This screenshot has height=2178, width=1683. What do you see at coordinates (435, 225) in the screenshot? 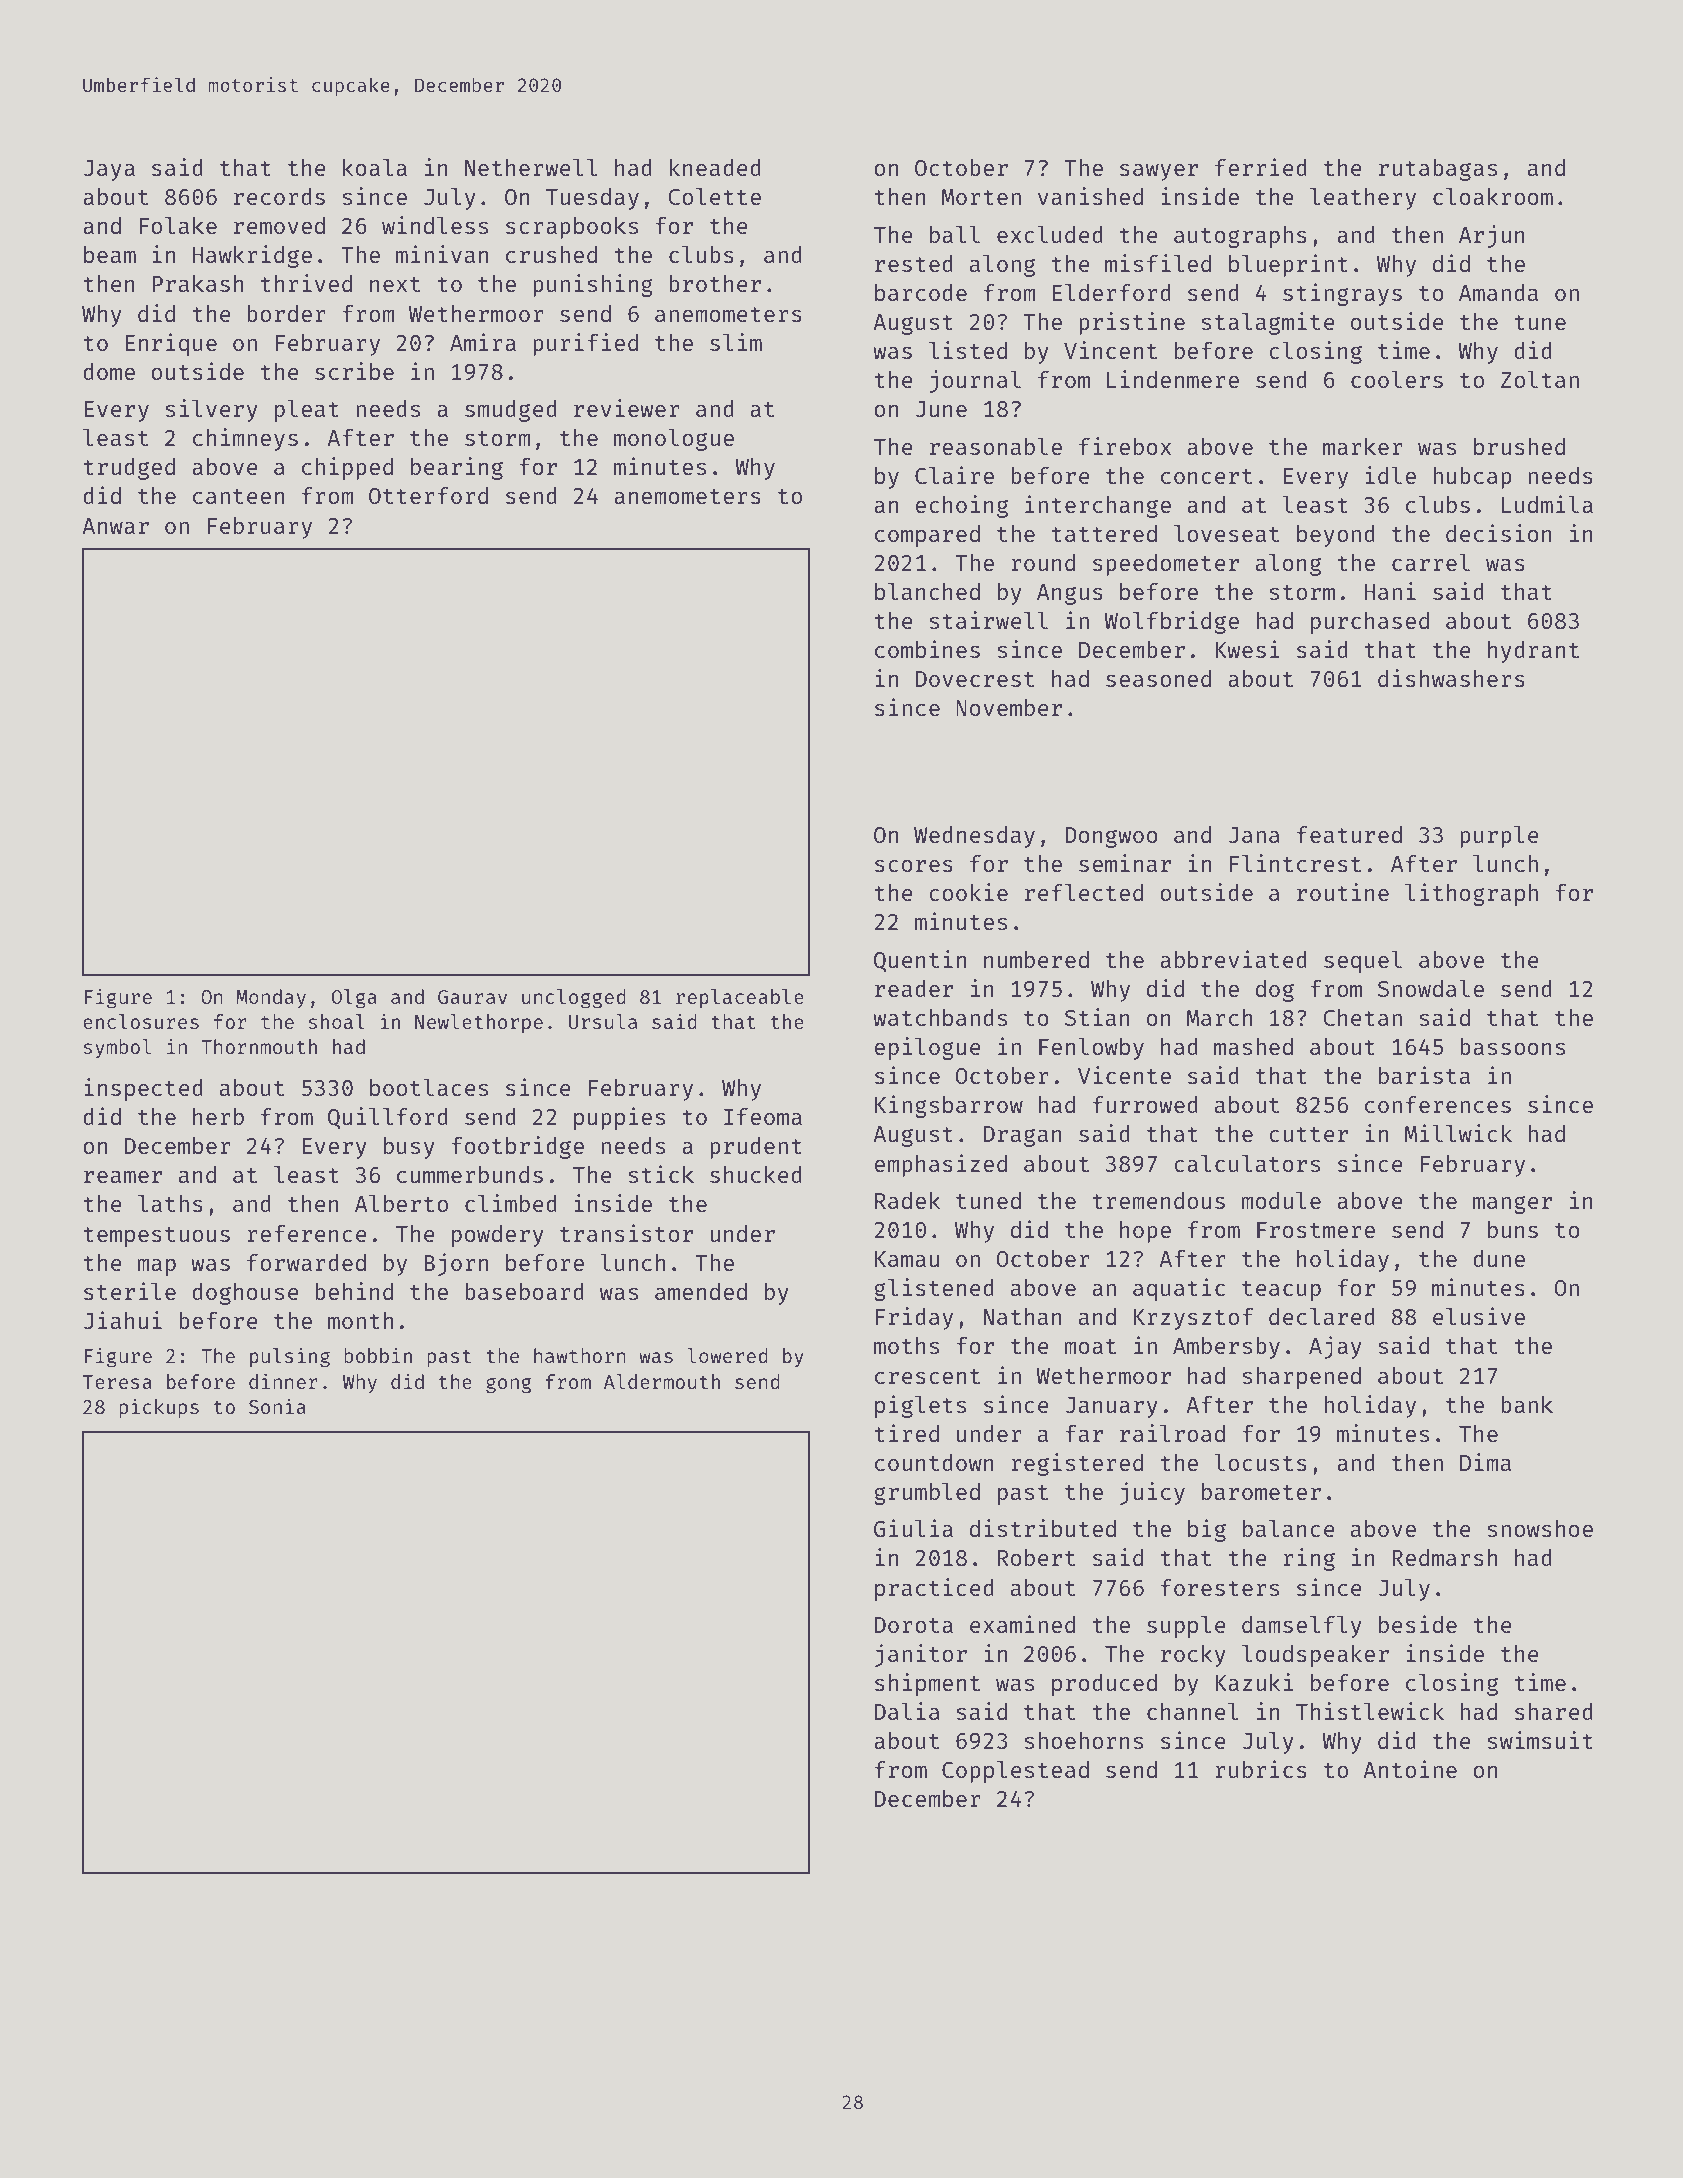
I see `windless` at bounding box center [435, 225].
